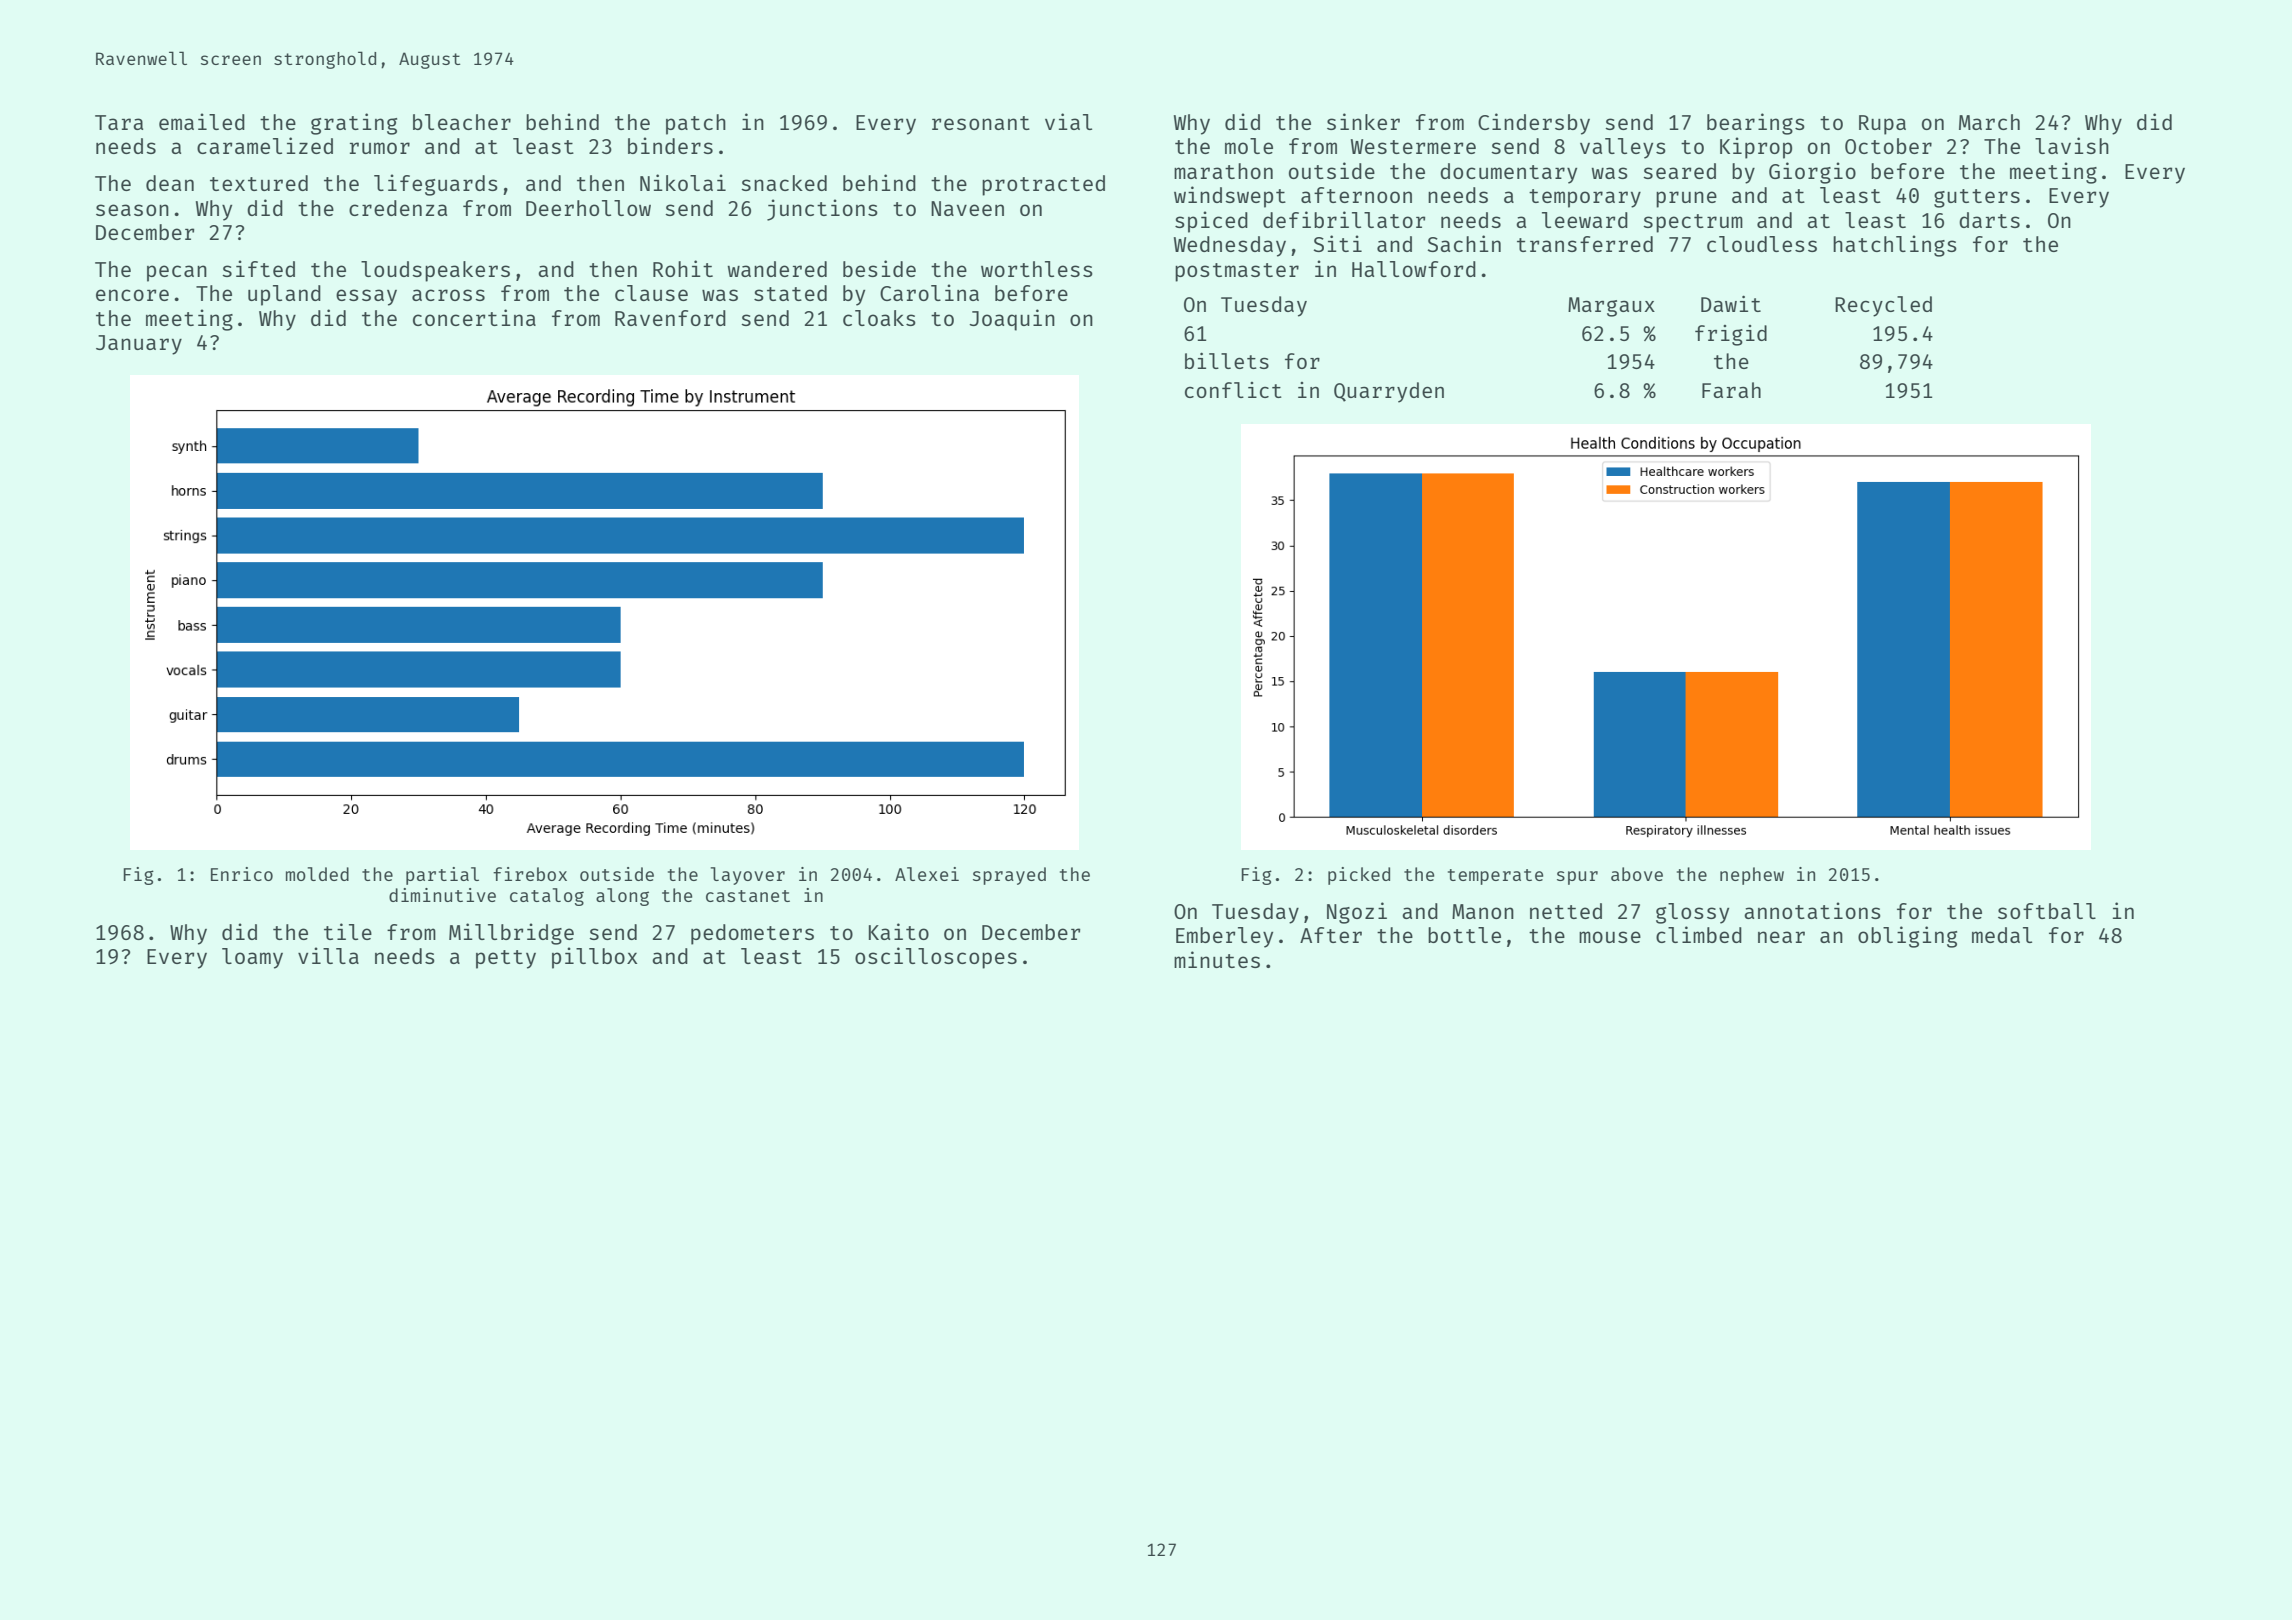 This screenshot has width=2292, height=1620. I want to click on vial, so click(1068, 121).
